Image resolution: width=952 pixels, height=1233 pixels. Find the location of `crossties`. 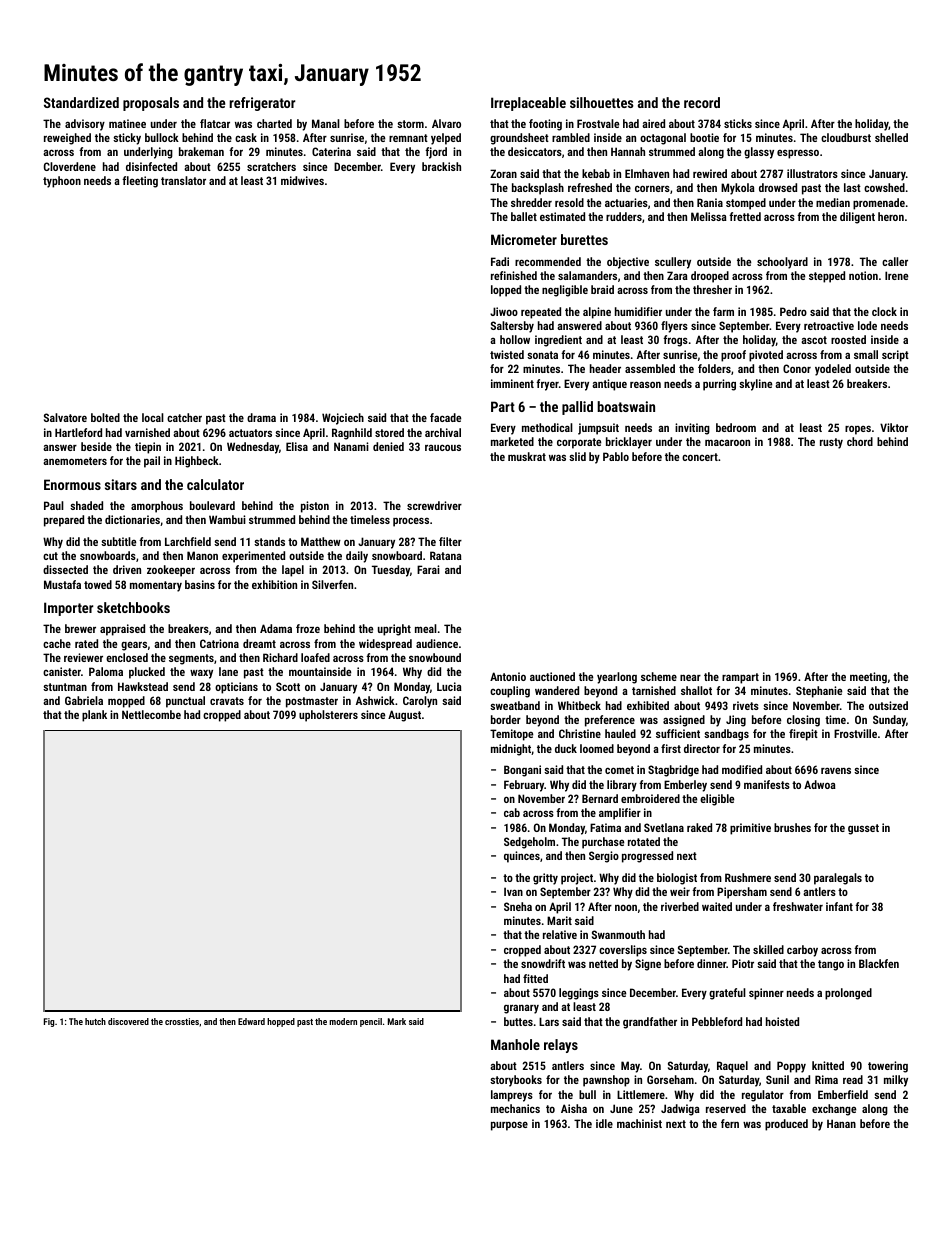

crossties is located at coordinates (182, 1021).
